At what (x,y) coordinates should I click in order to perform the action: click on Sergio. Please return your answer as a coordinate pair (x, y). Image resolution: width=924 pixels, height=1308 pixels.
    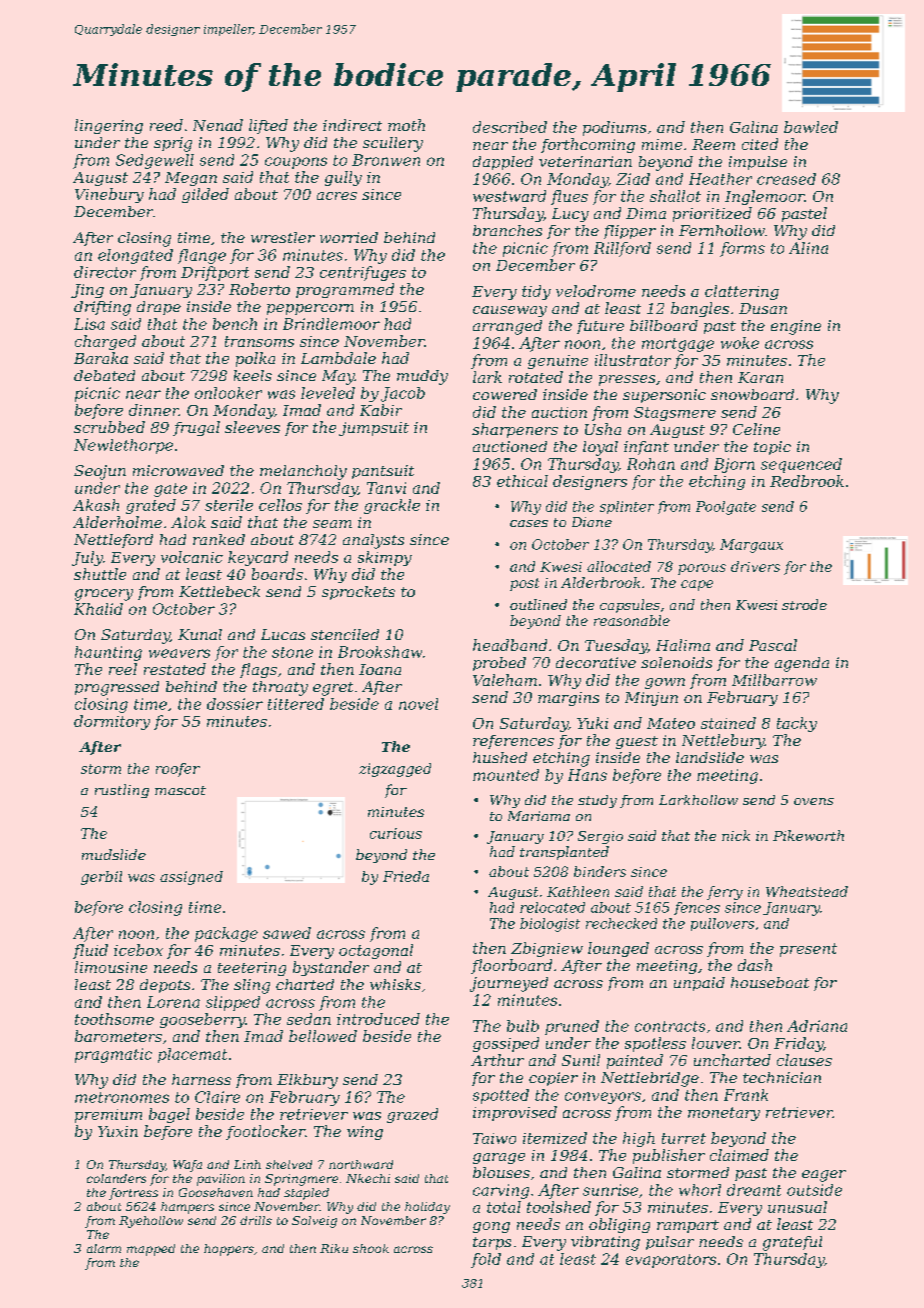
    Looking at the image, I should click on (600, 837).
